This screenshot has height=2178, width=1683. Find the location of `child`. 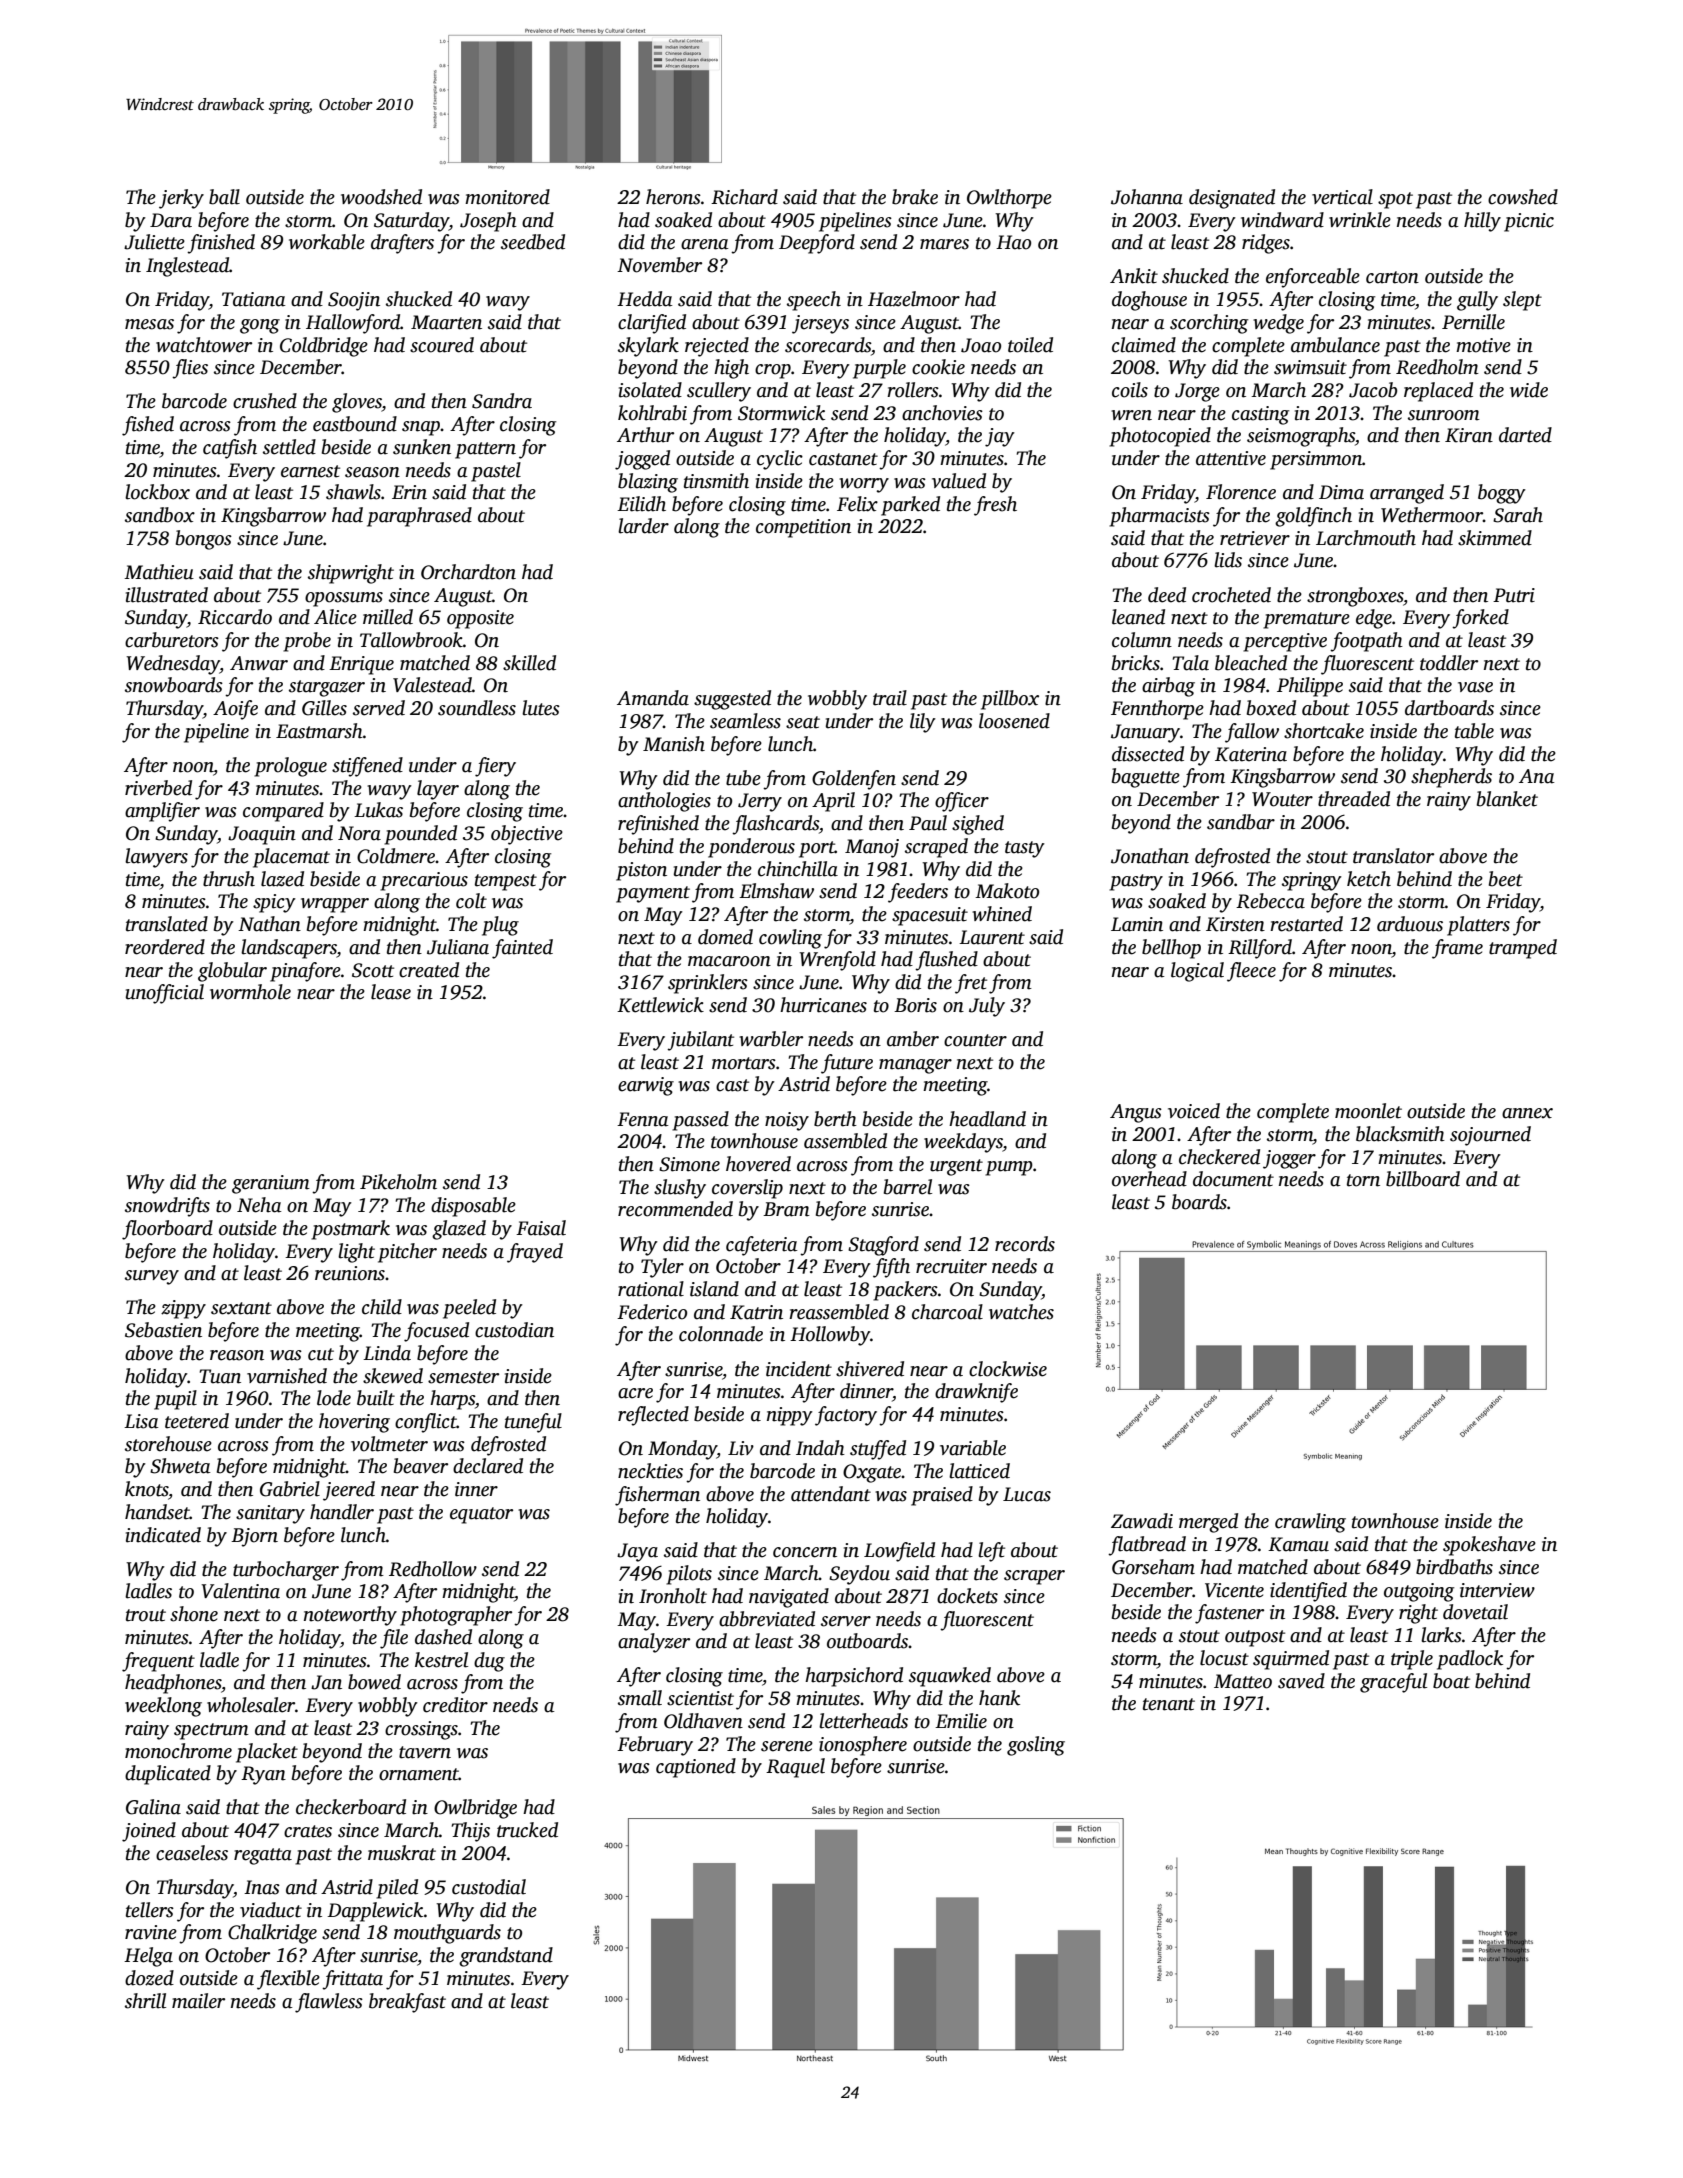

child is located at coordinates (382, 1307).
